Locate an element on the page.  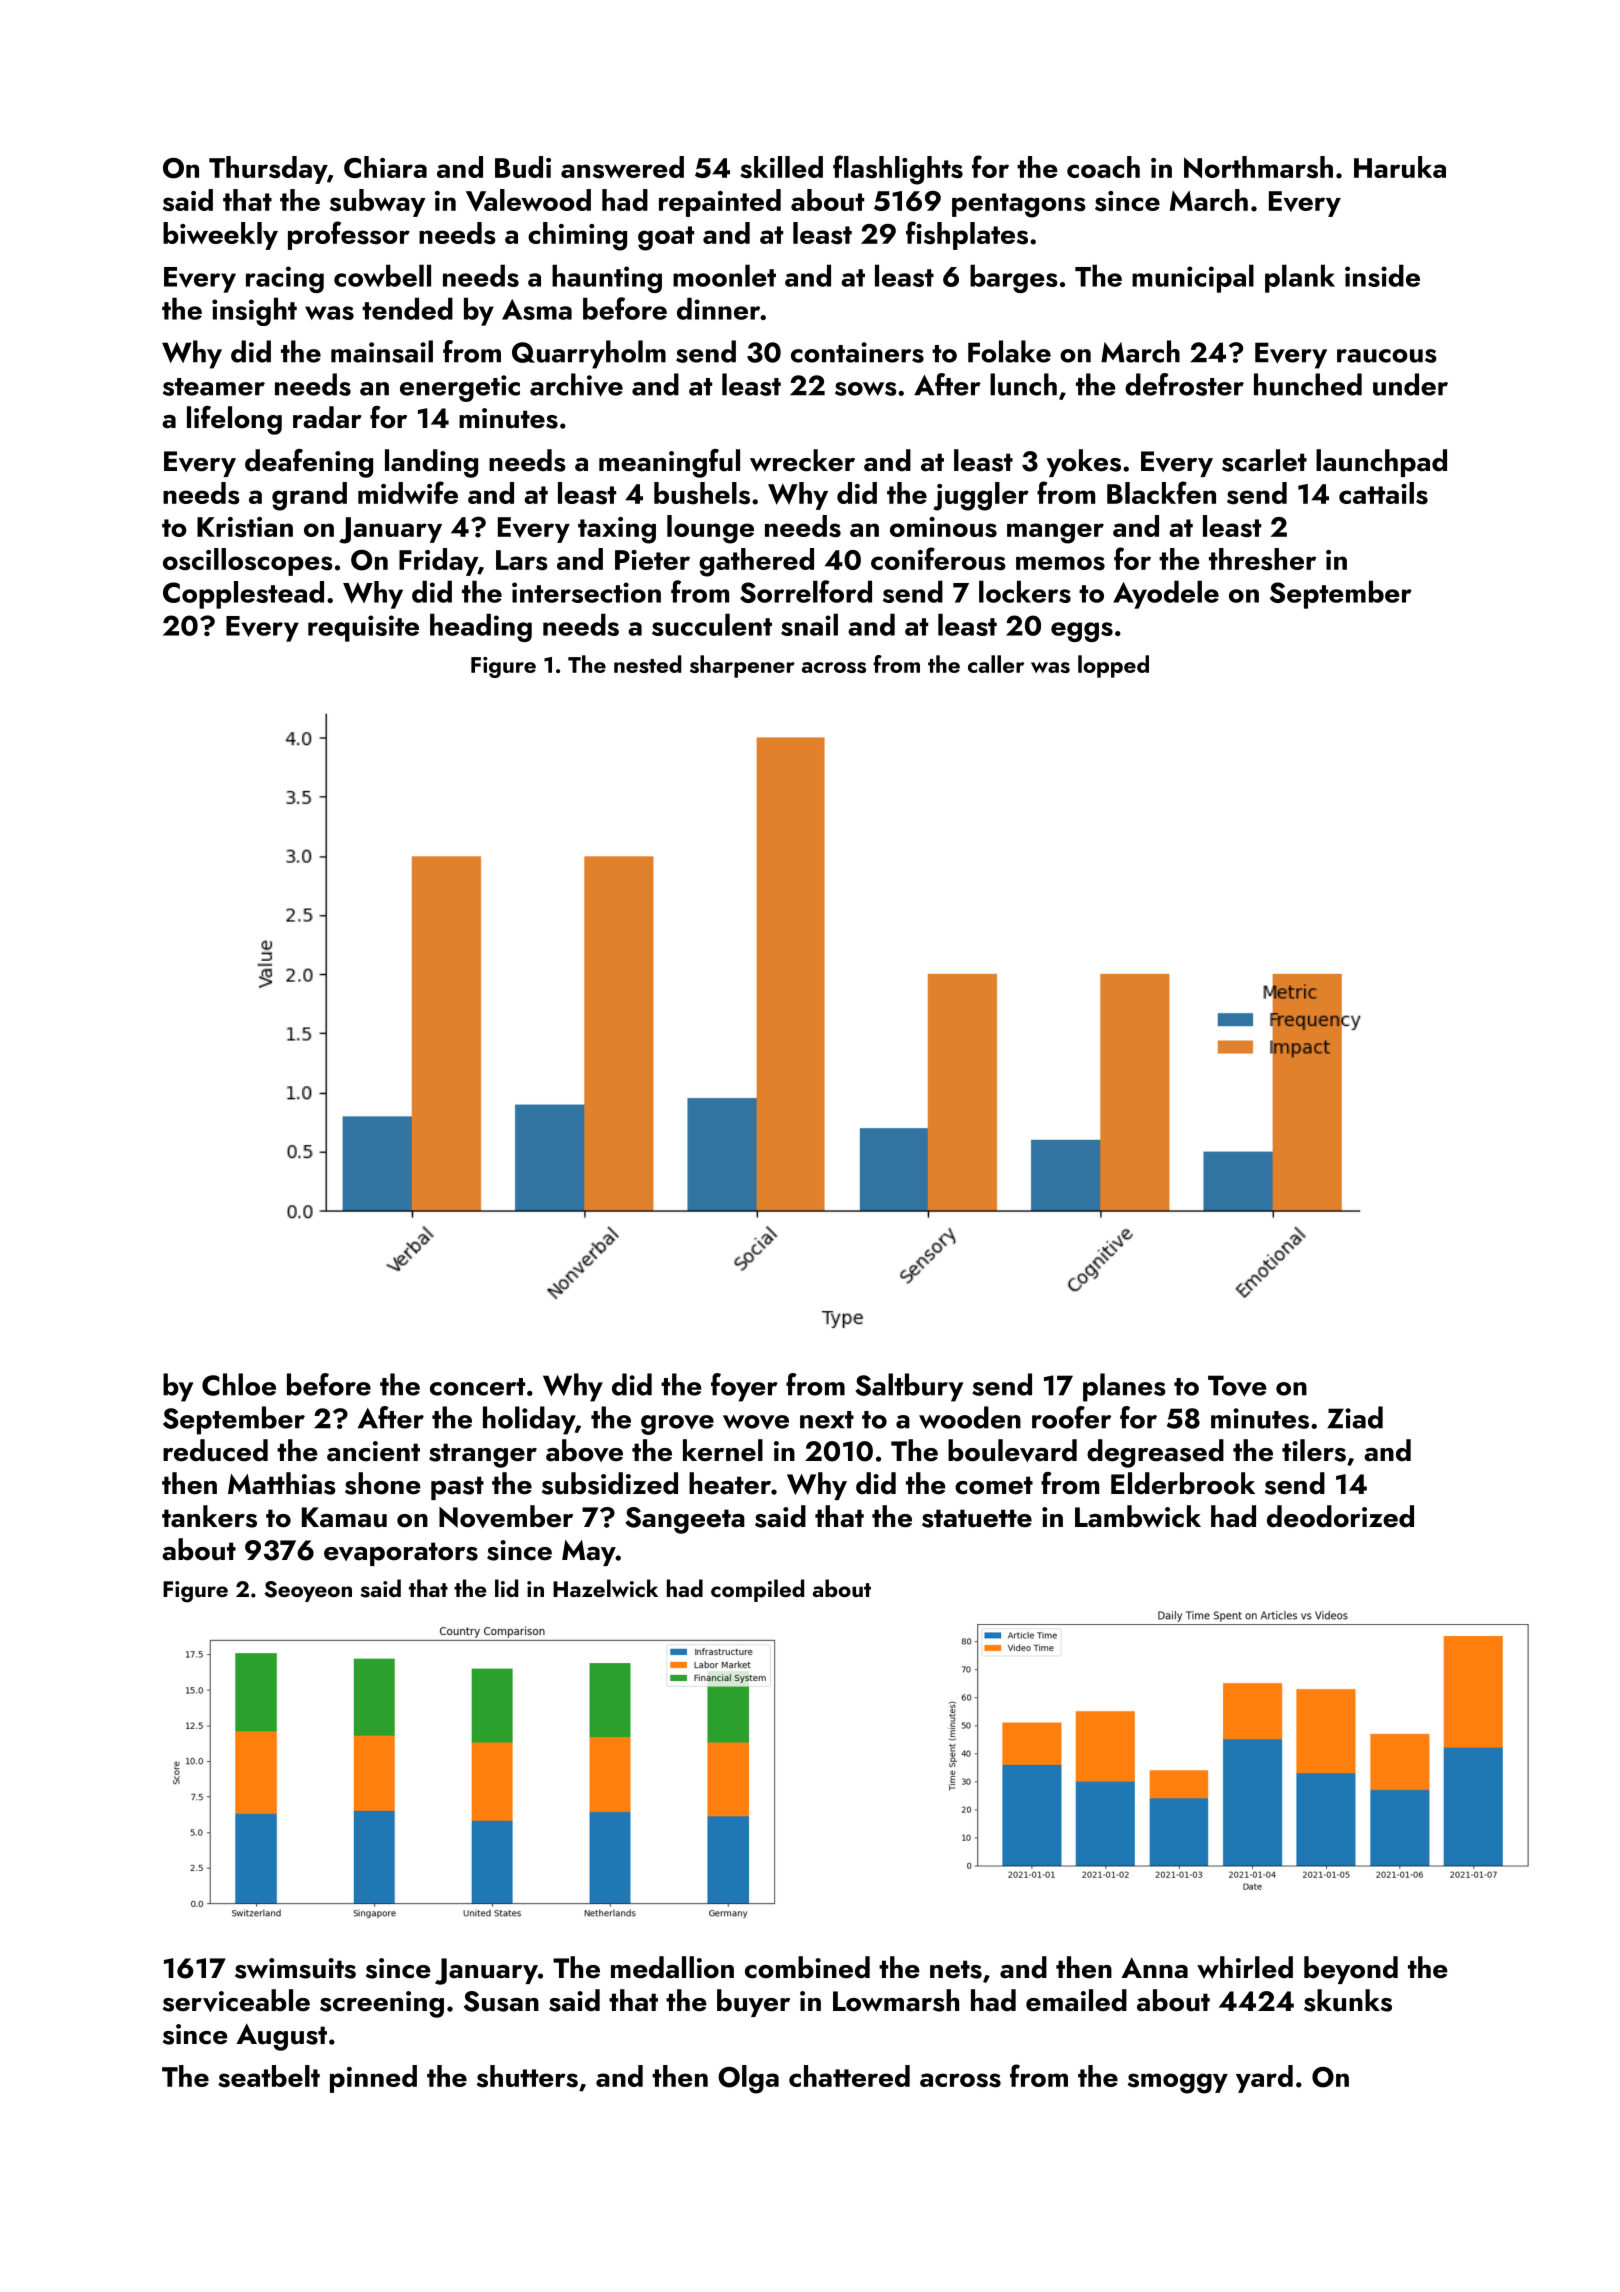
flashlights is located at coordinates (898, 170).
